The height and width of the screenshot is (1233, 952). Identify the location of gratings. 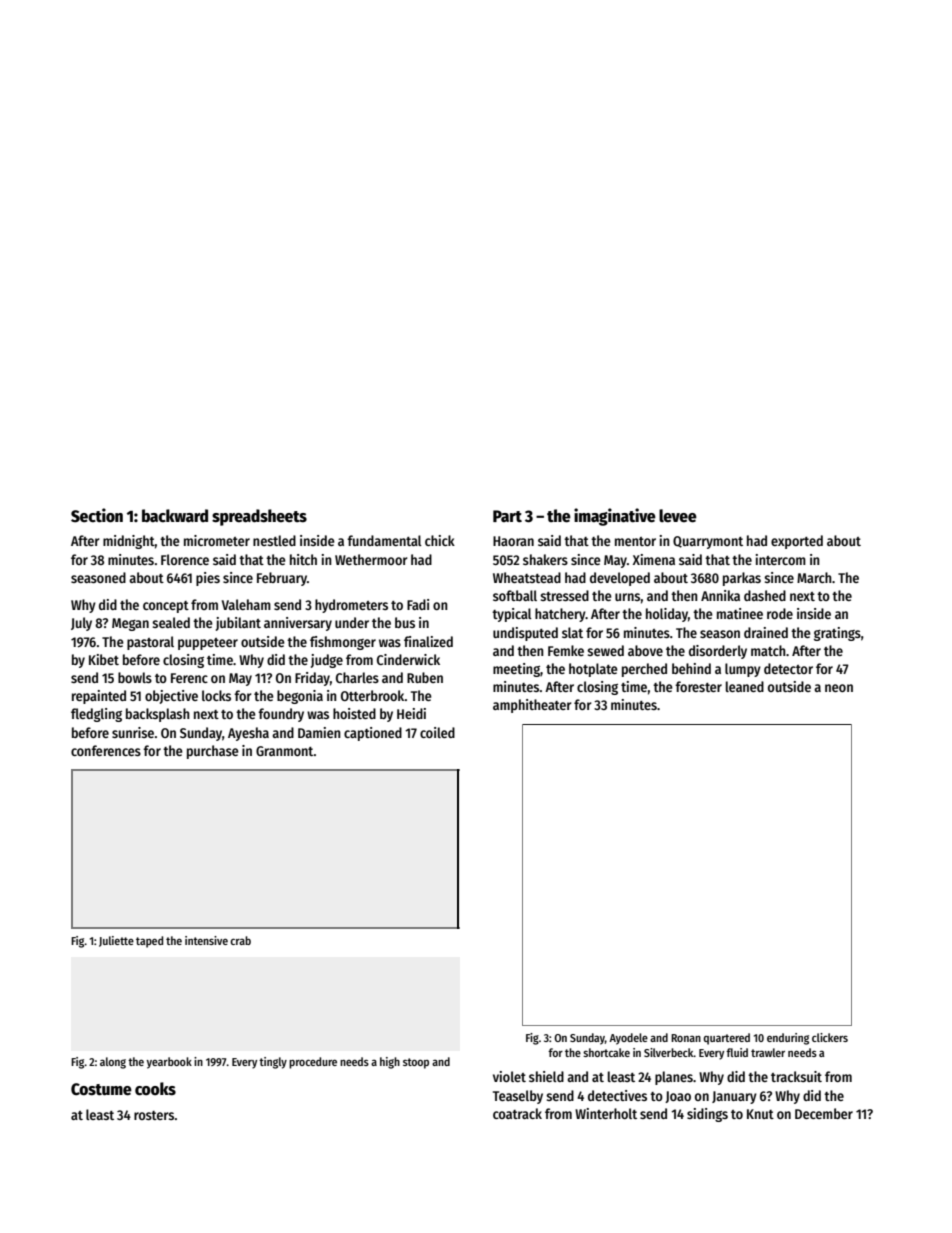
(837, 634).
